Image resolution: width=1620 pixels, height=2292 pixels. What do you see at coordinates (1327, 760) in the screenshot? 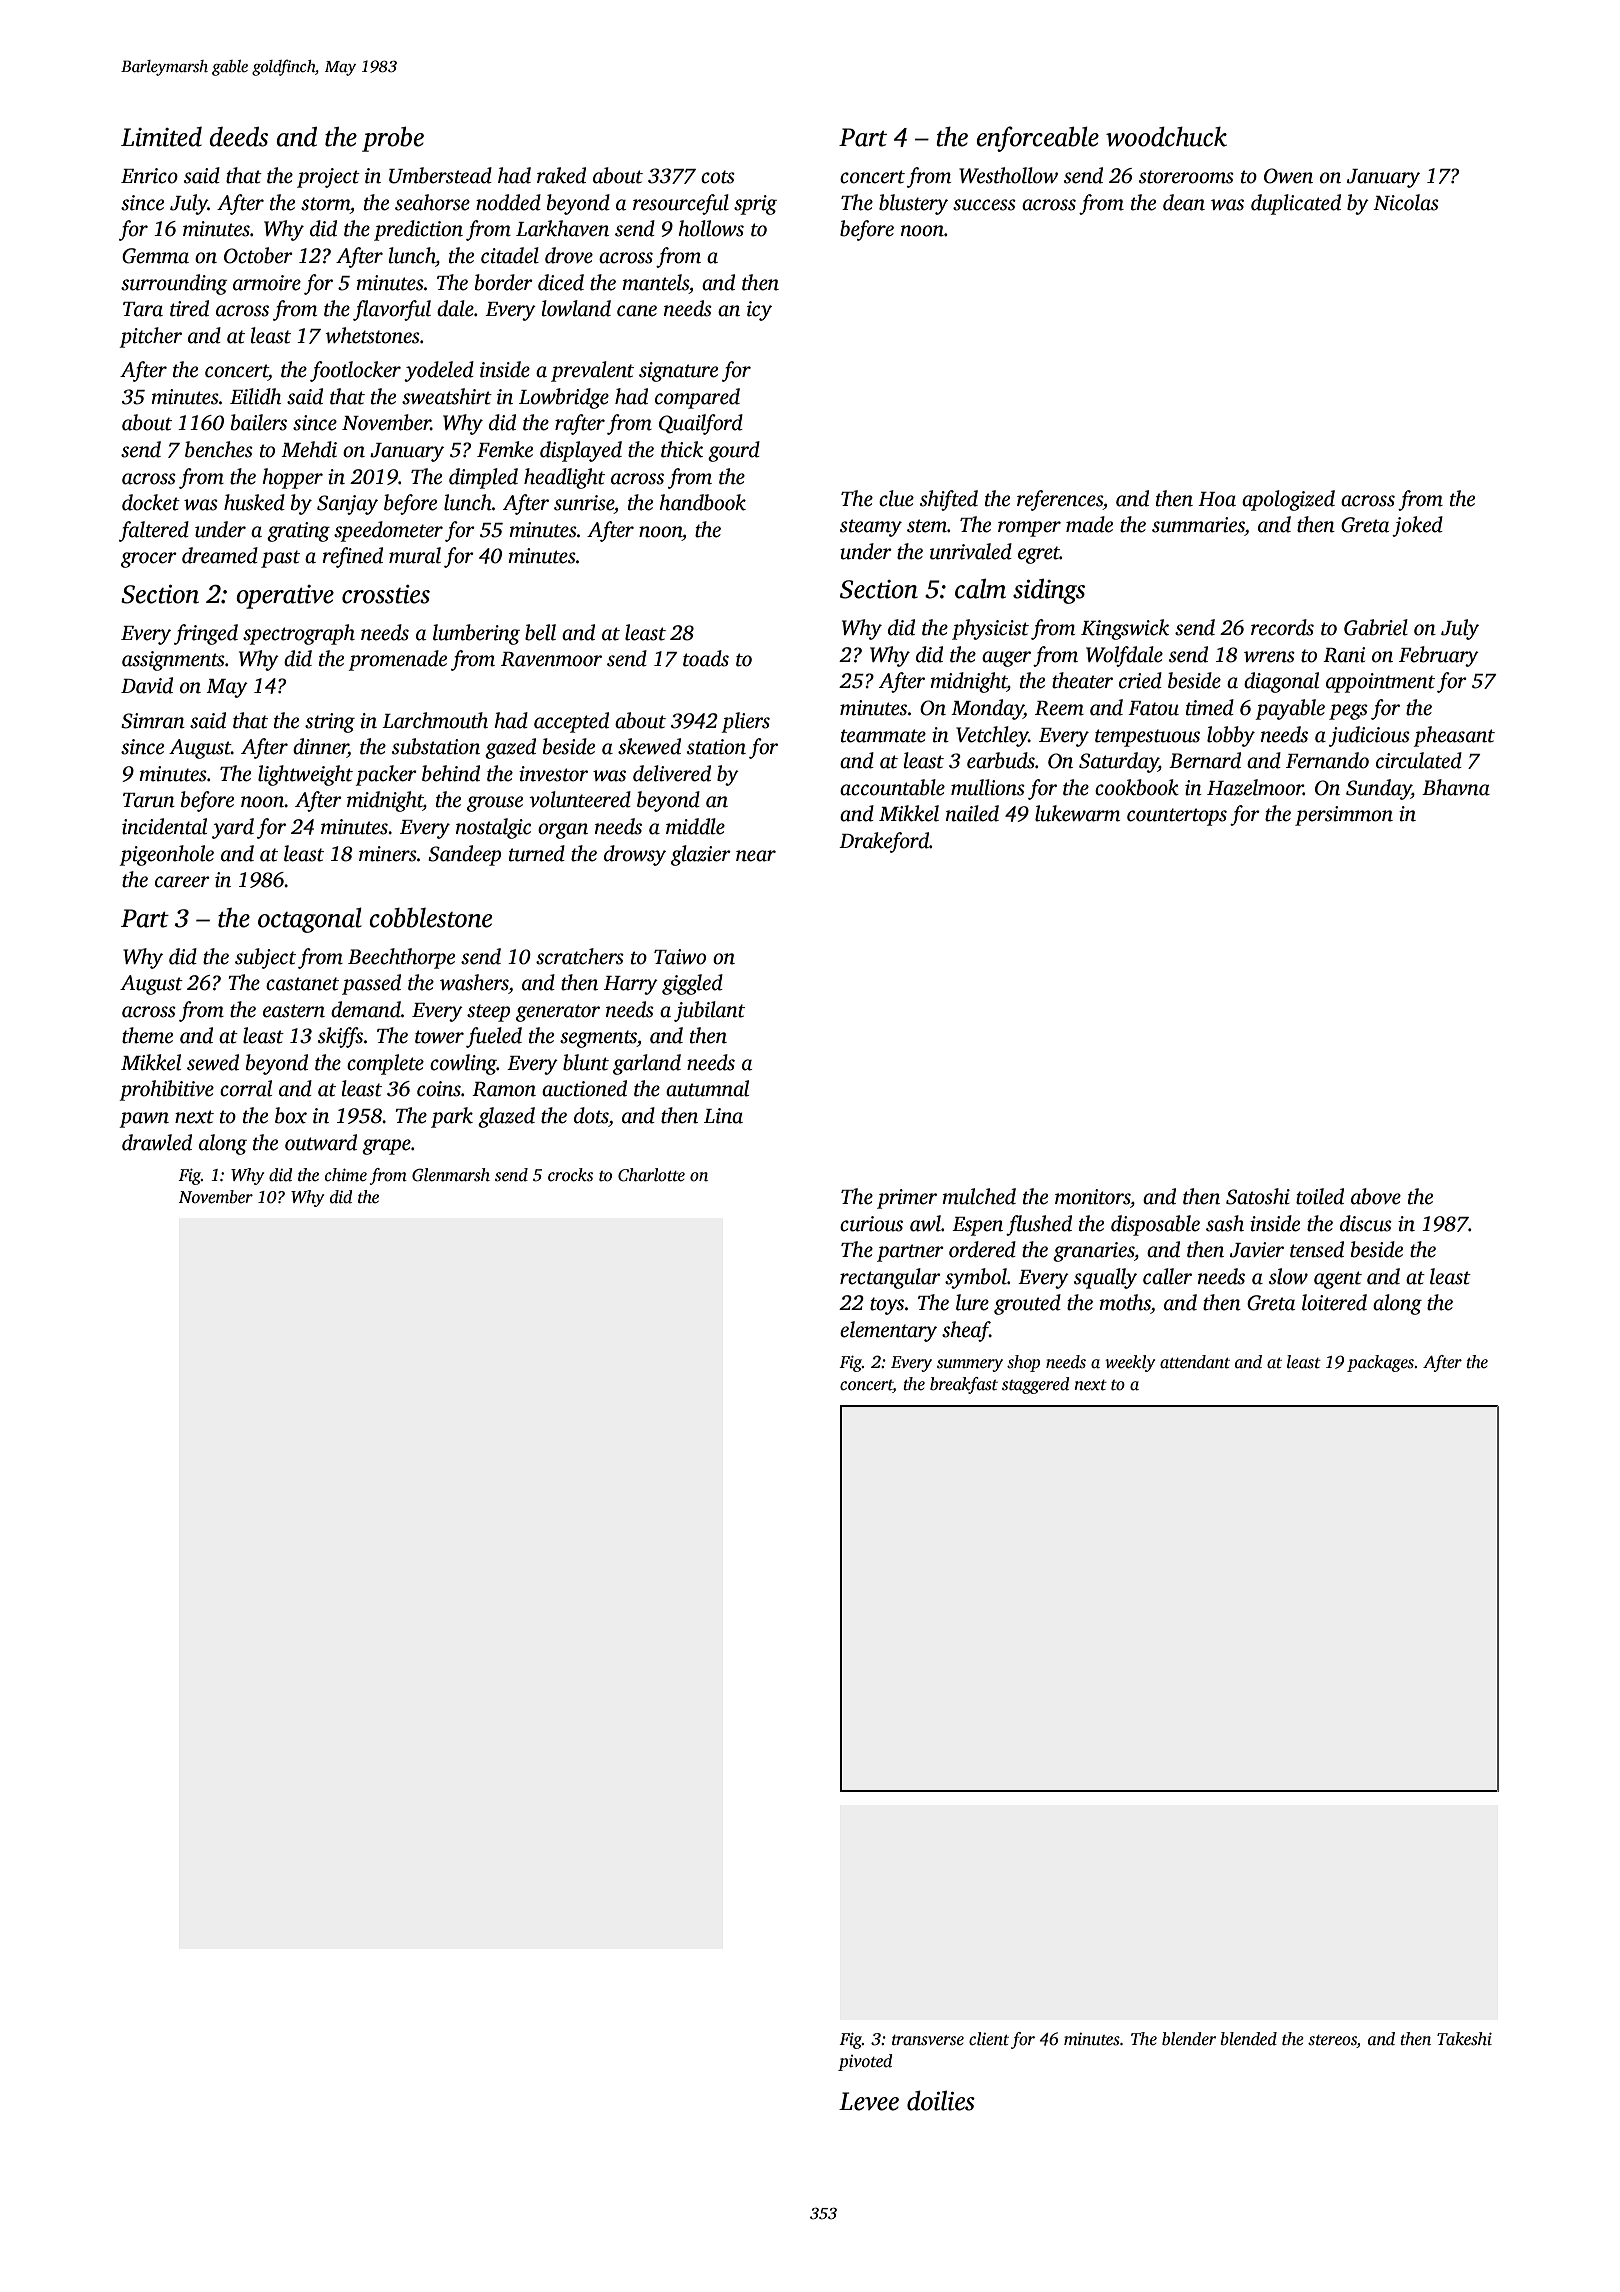
I see `Fernando` at bounding box center [1327, 760].
